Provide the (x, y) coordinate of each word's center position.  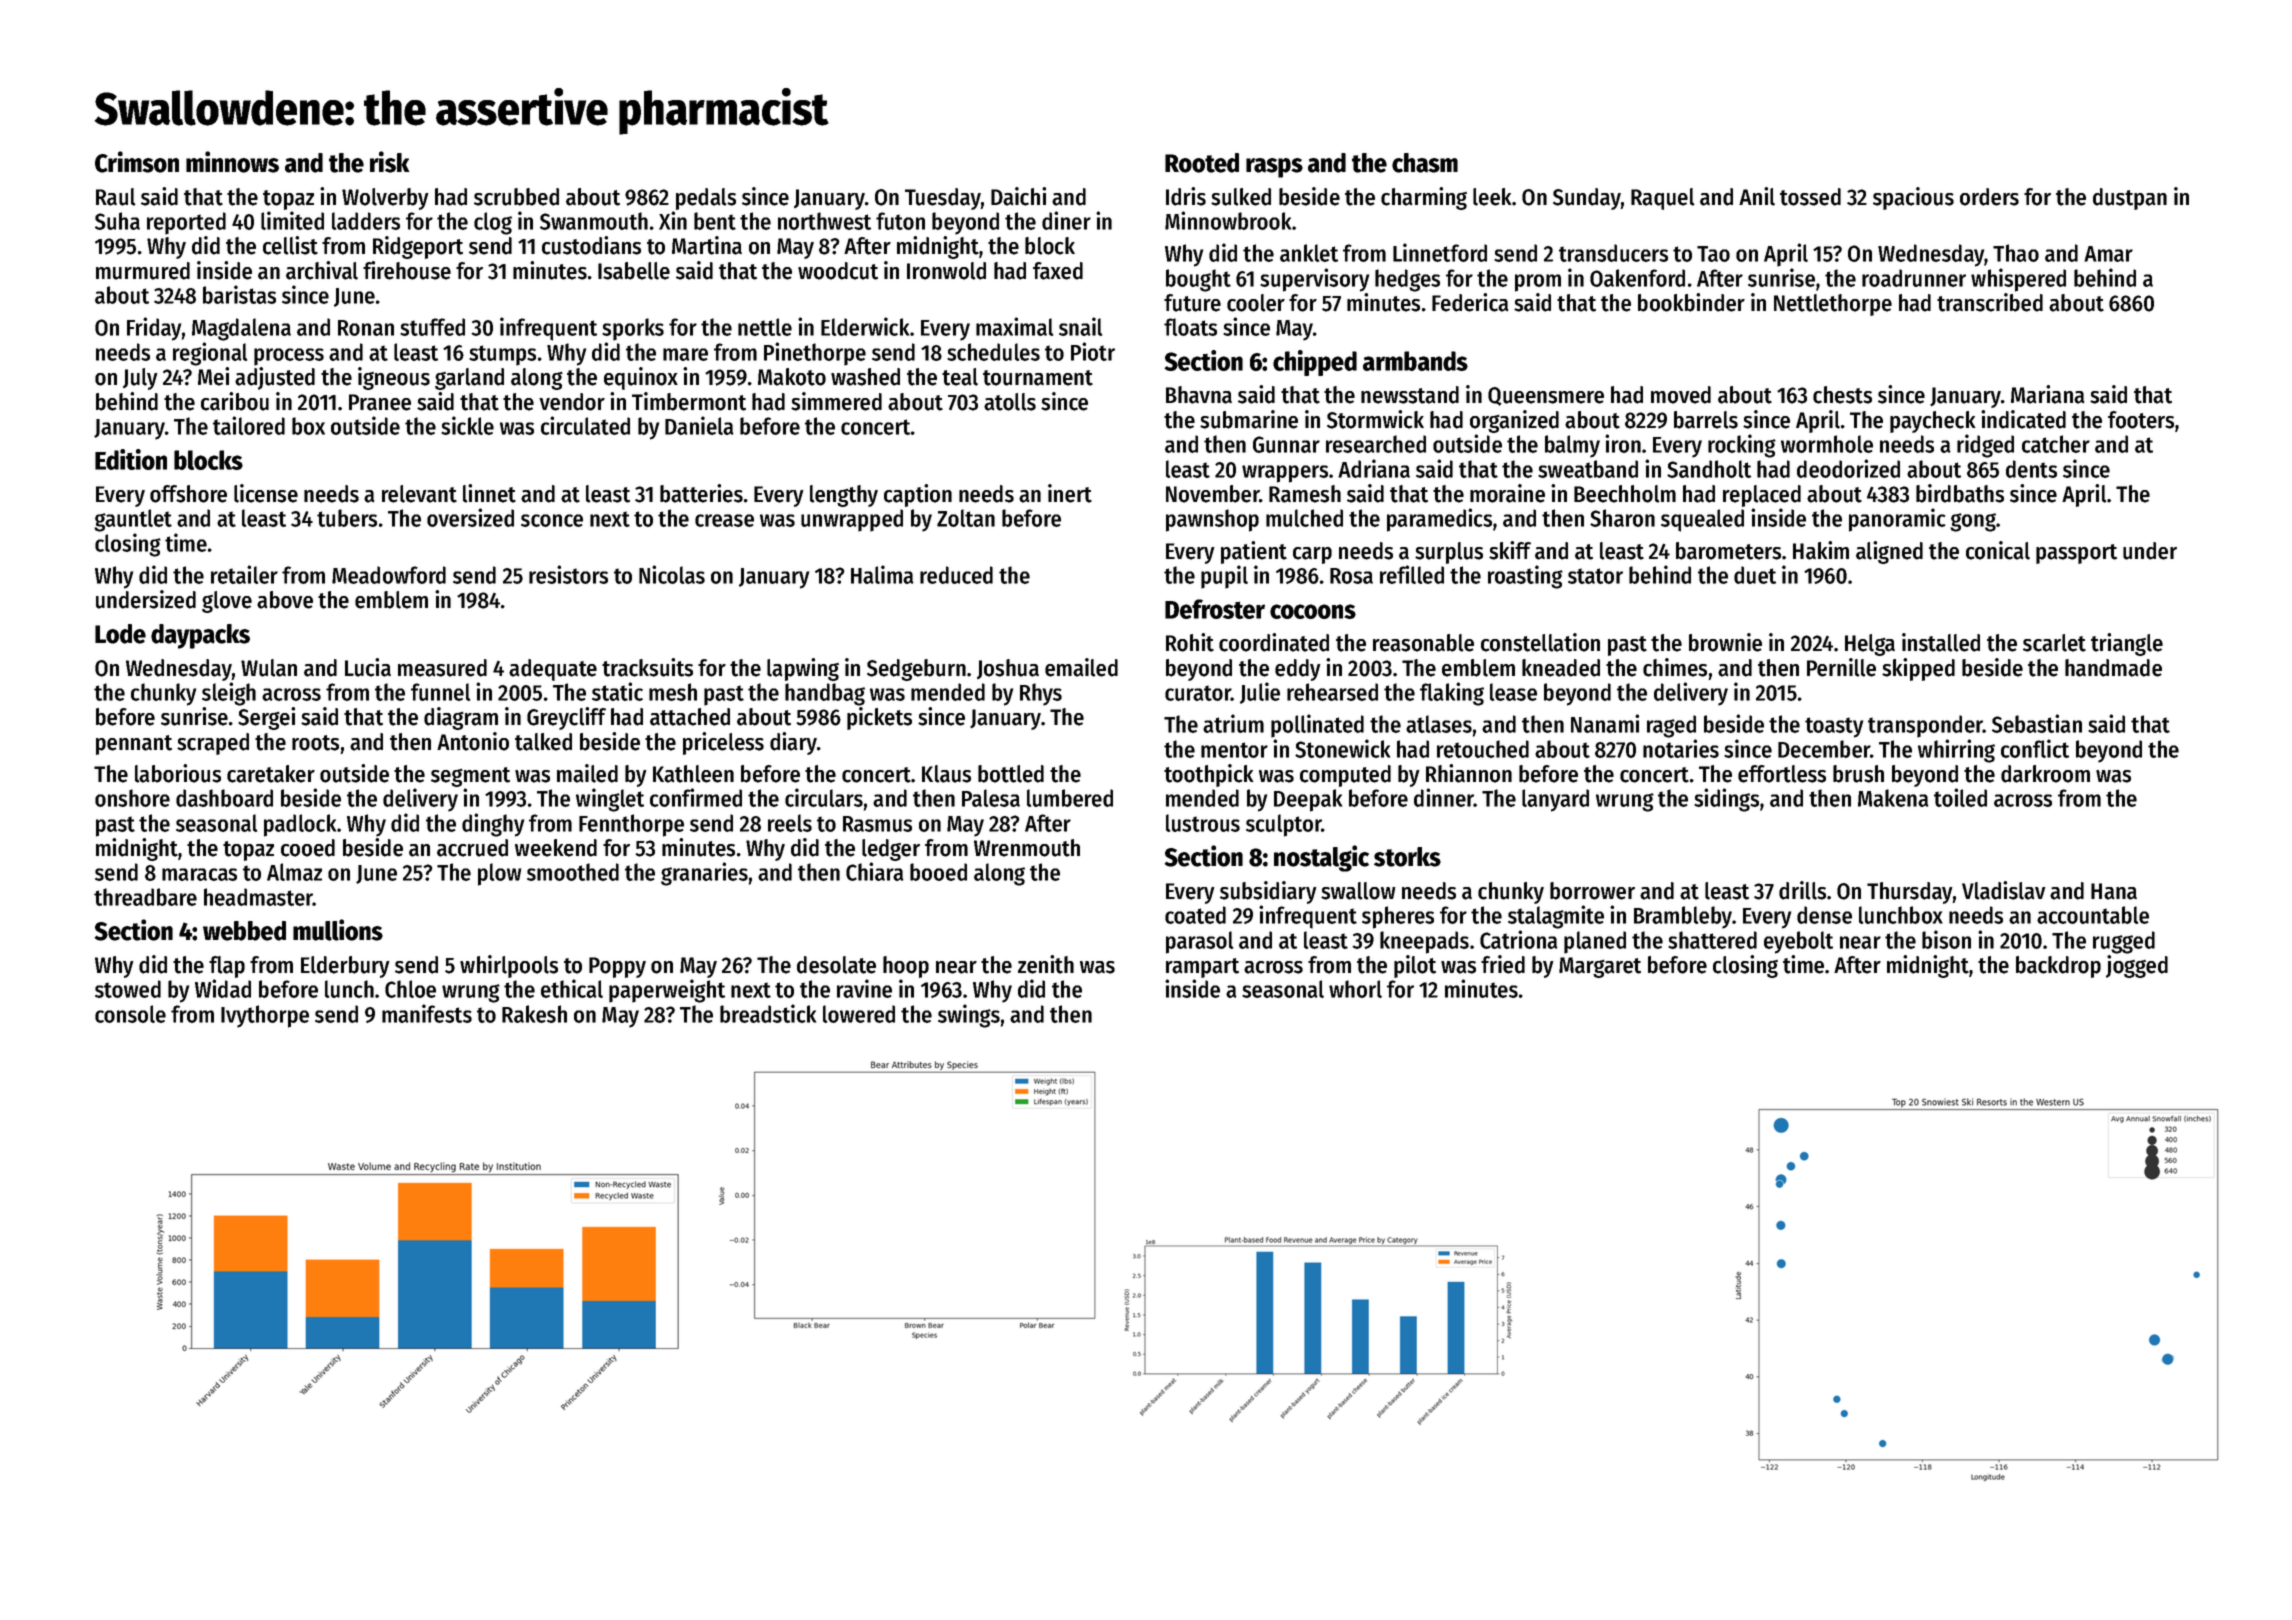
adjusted (275, 378)
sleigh (229, 694)
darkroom (2045, 774)
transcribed (1990, 302)
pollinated (1317, 726)
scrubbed (516, 197)
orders (1989, 197)
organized (1514, 421)
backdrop (2058, 967)
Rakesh (534, 1014)
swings (969, 1016)
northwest (824, 221)
